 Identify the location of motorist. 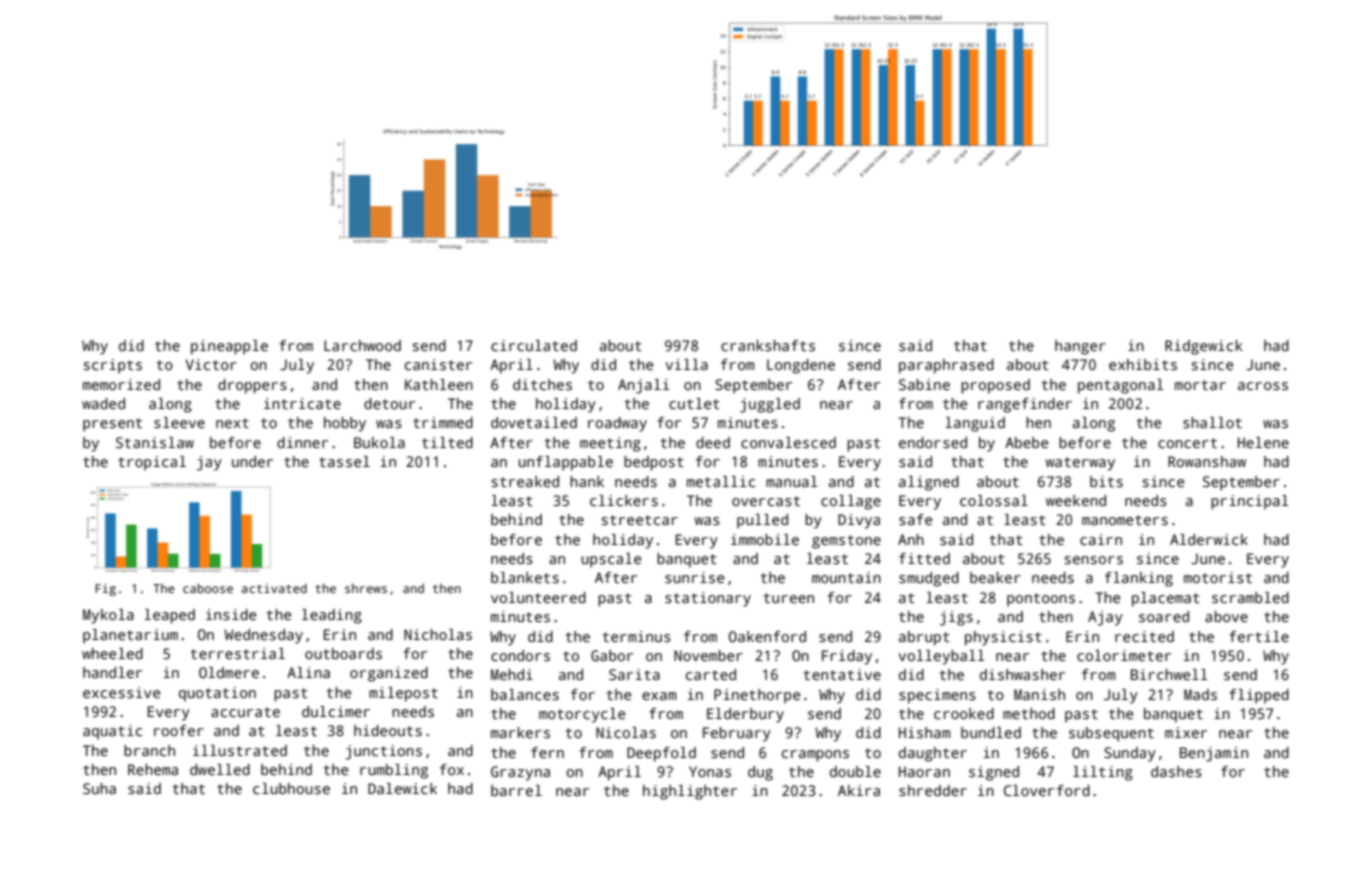
(1218, 577).
